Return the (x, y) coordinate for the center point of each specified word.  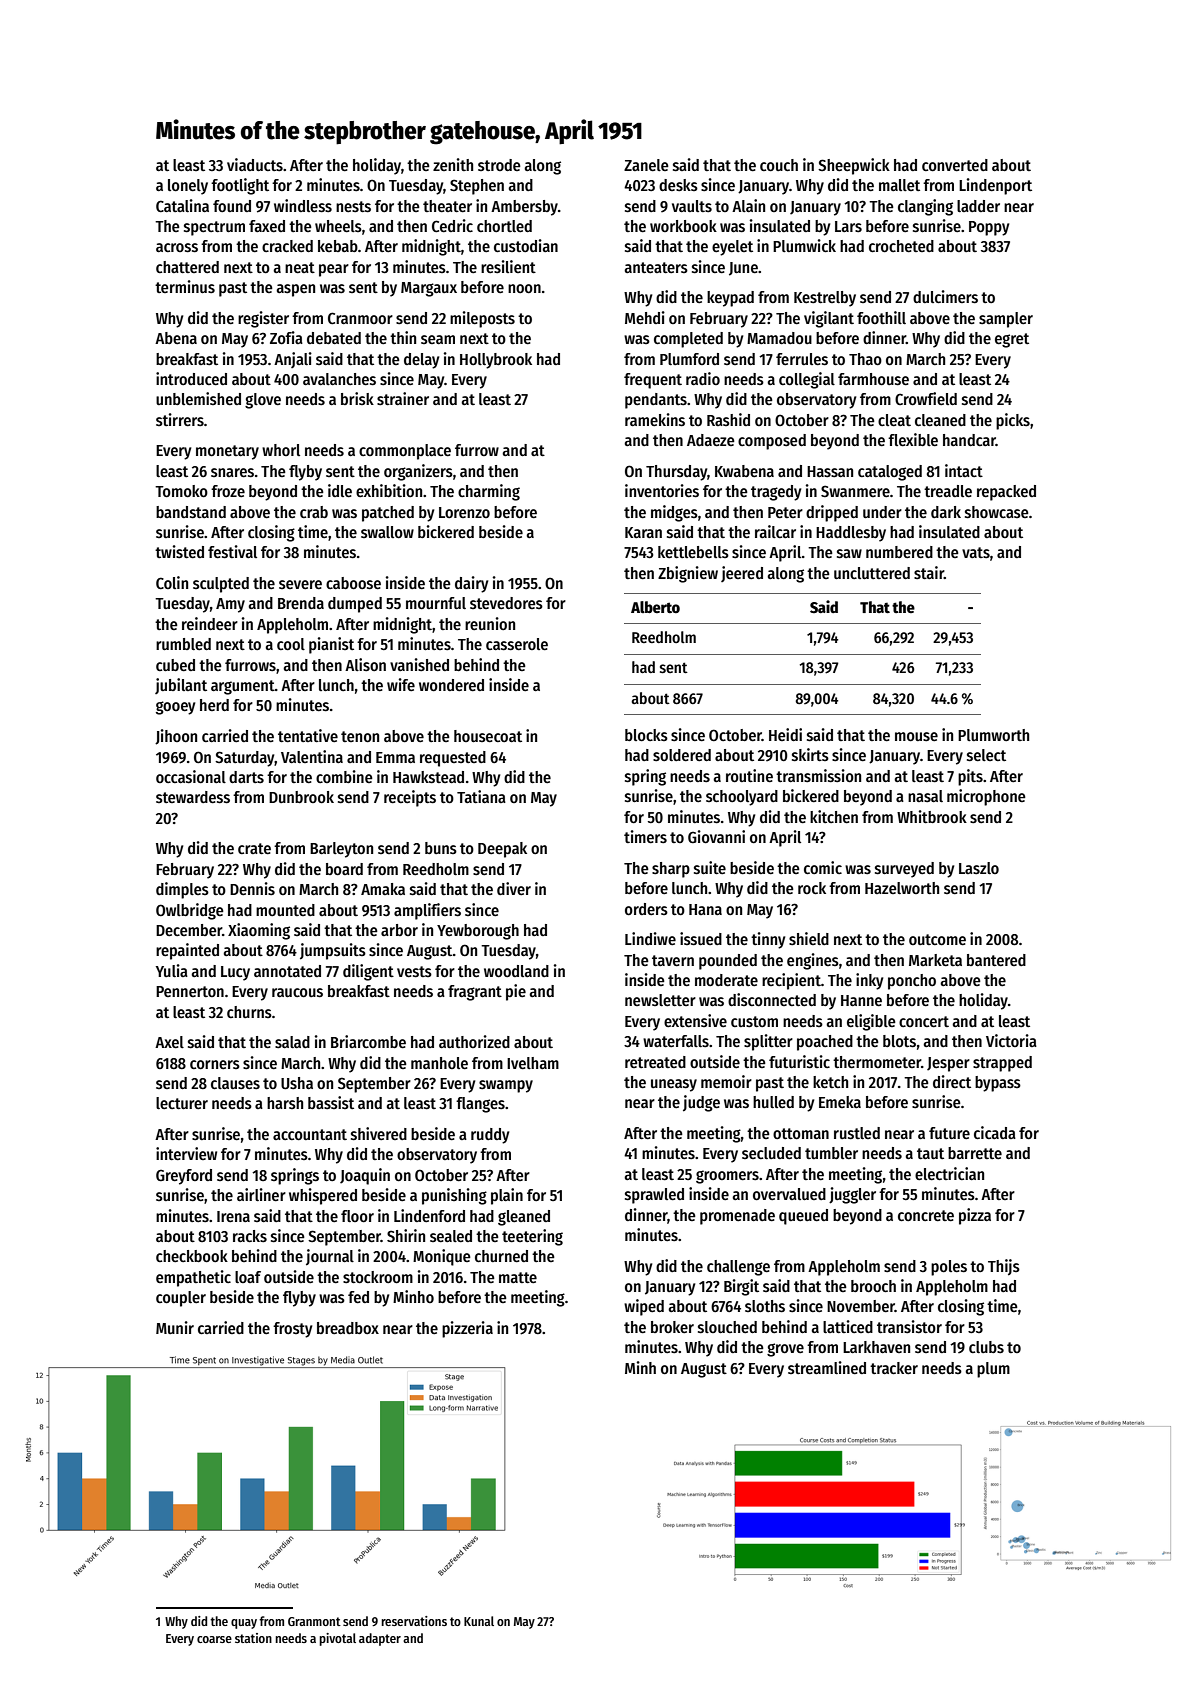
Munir (175, 1327)
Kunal (479, 1621)
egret (1012, 340)
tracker (894, 1368)
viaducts (255, 165)
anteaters (656, 267)
